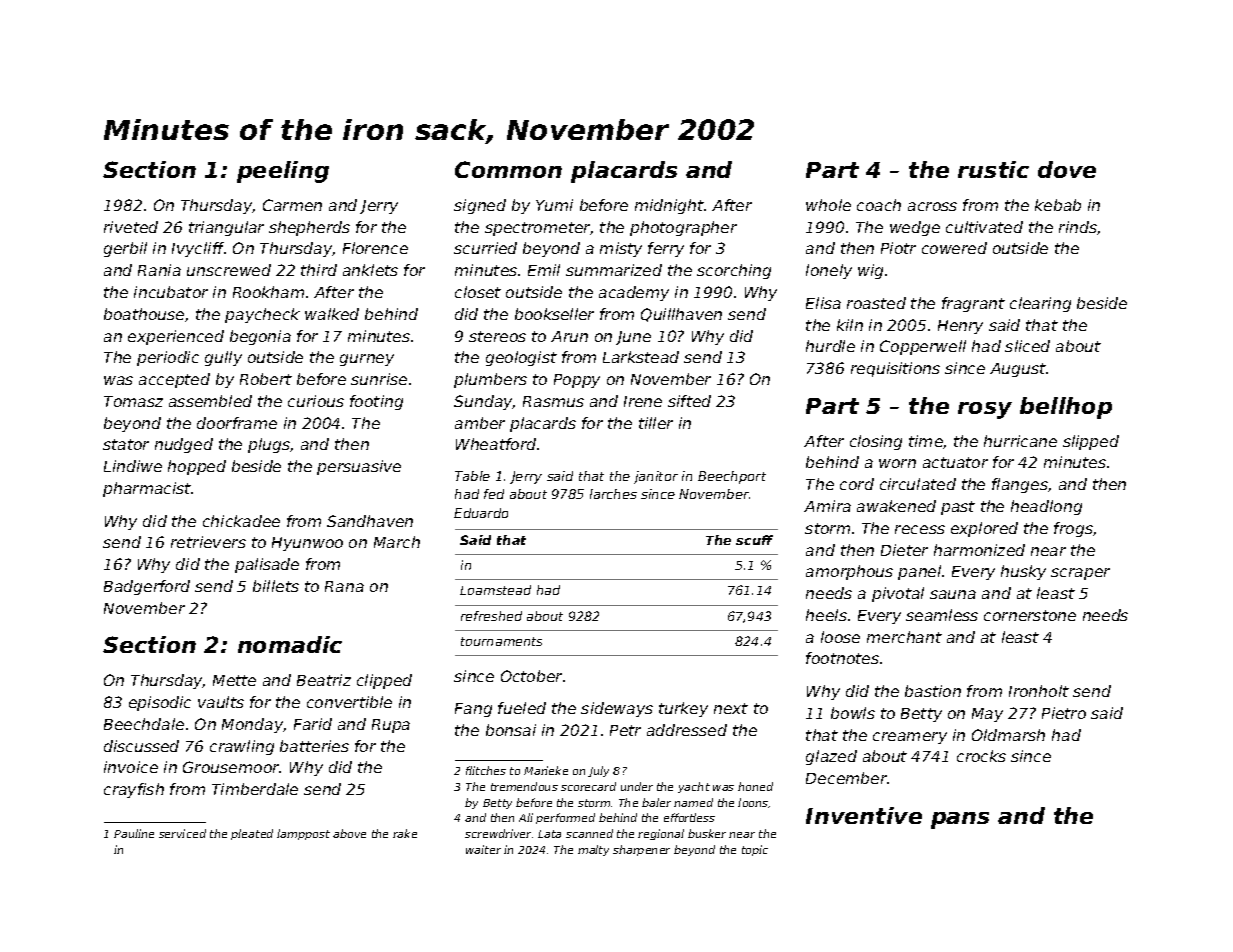 The height and width of the image is (952, 1233). I want to click on requisitions, so click(895, 369).
